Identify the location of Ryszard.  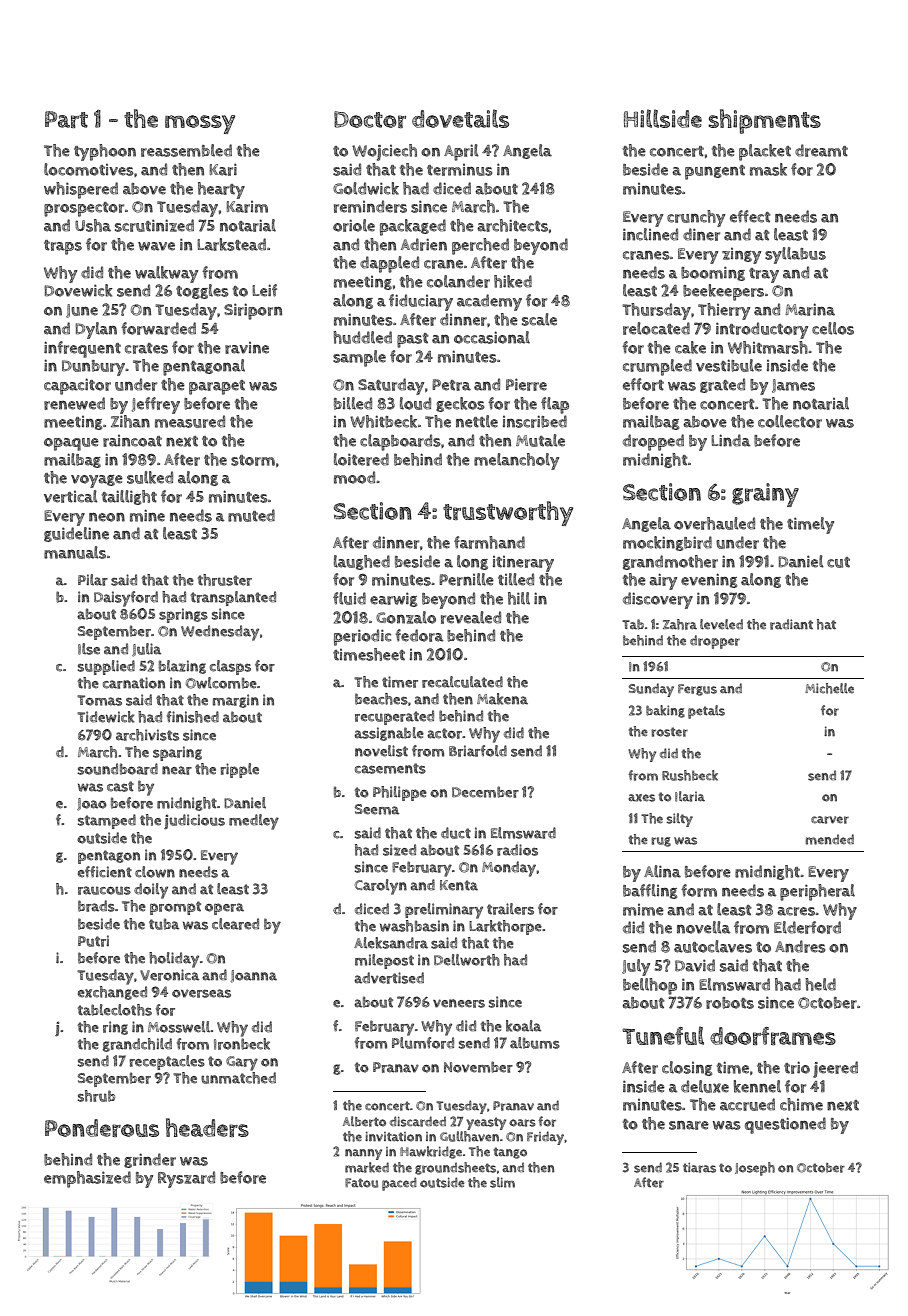
(186, 1179).
